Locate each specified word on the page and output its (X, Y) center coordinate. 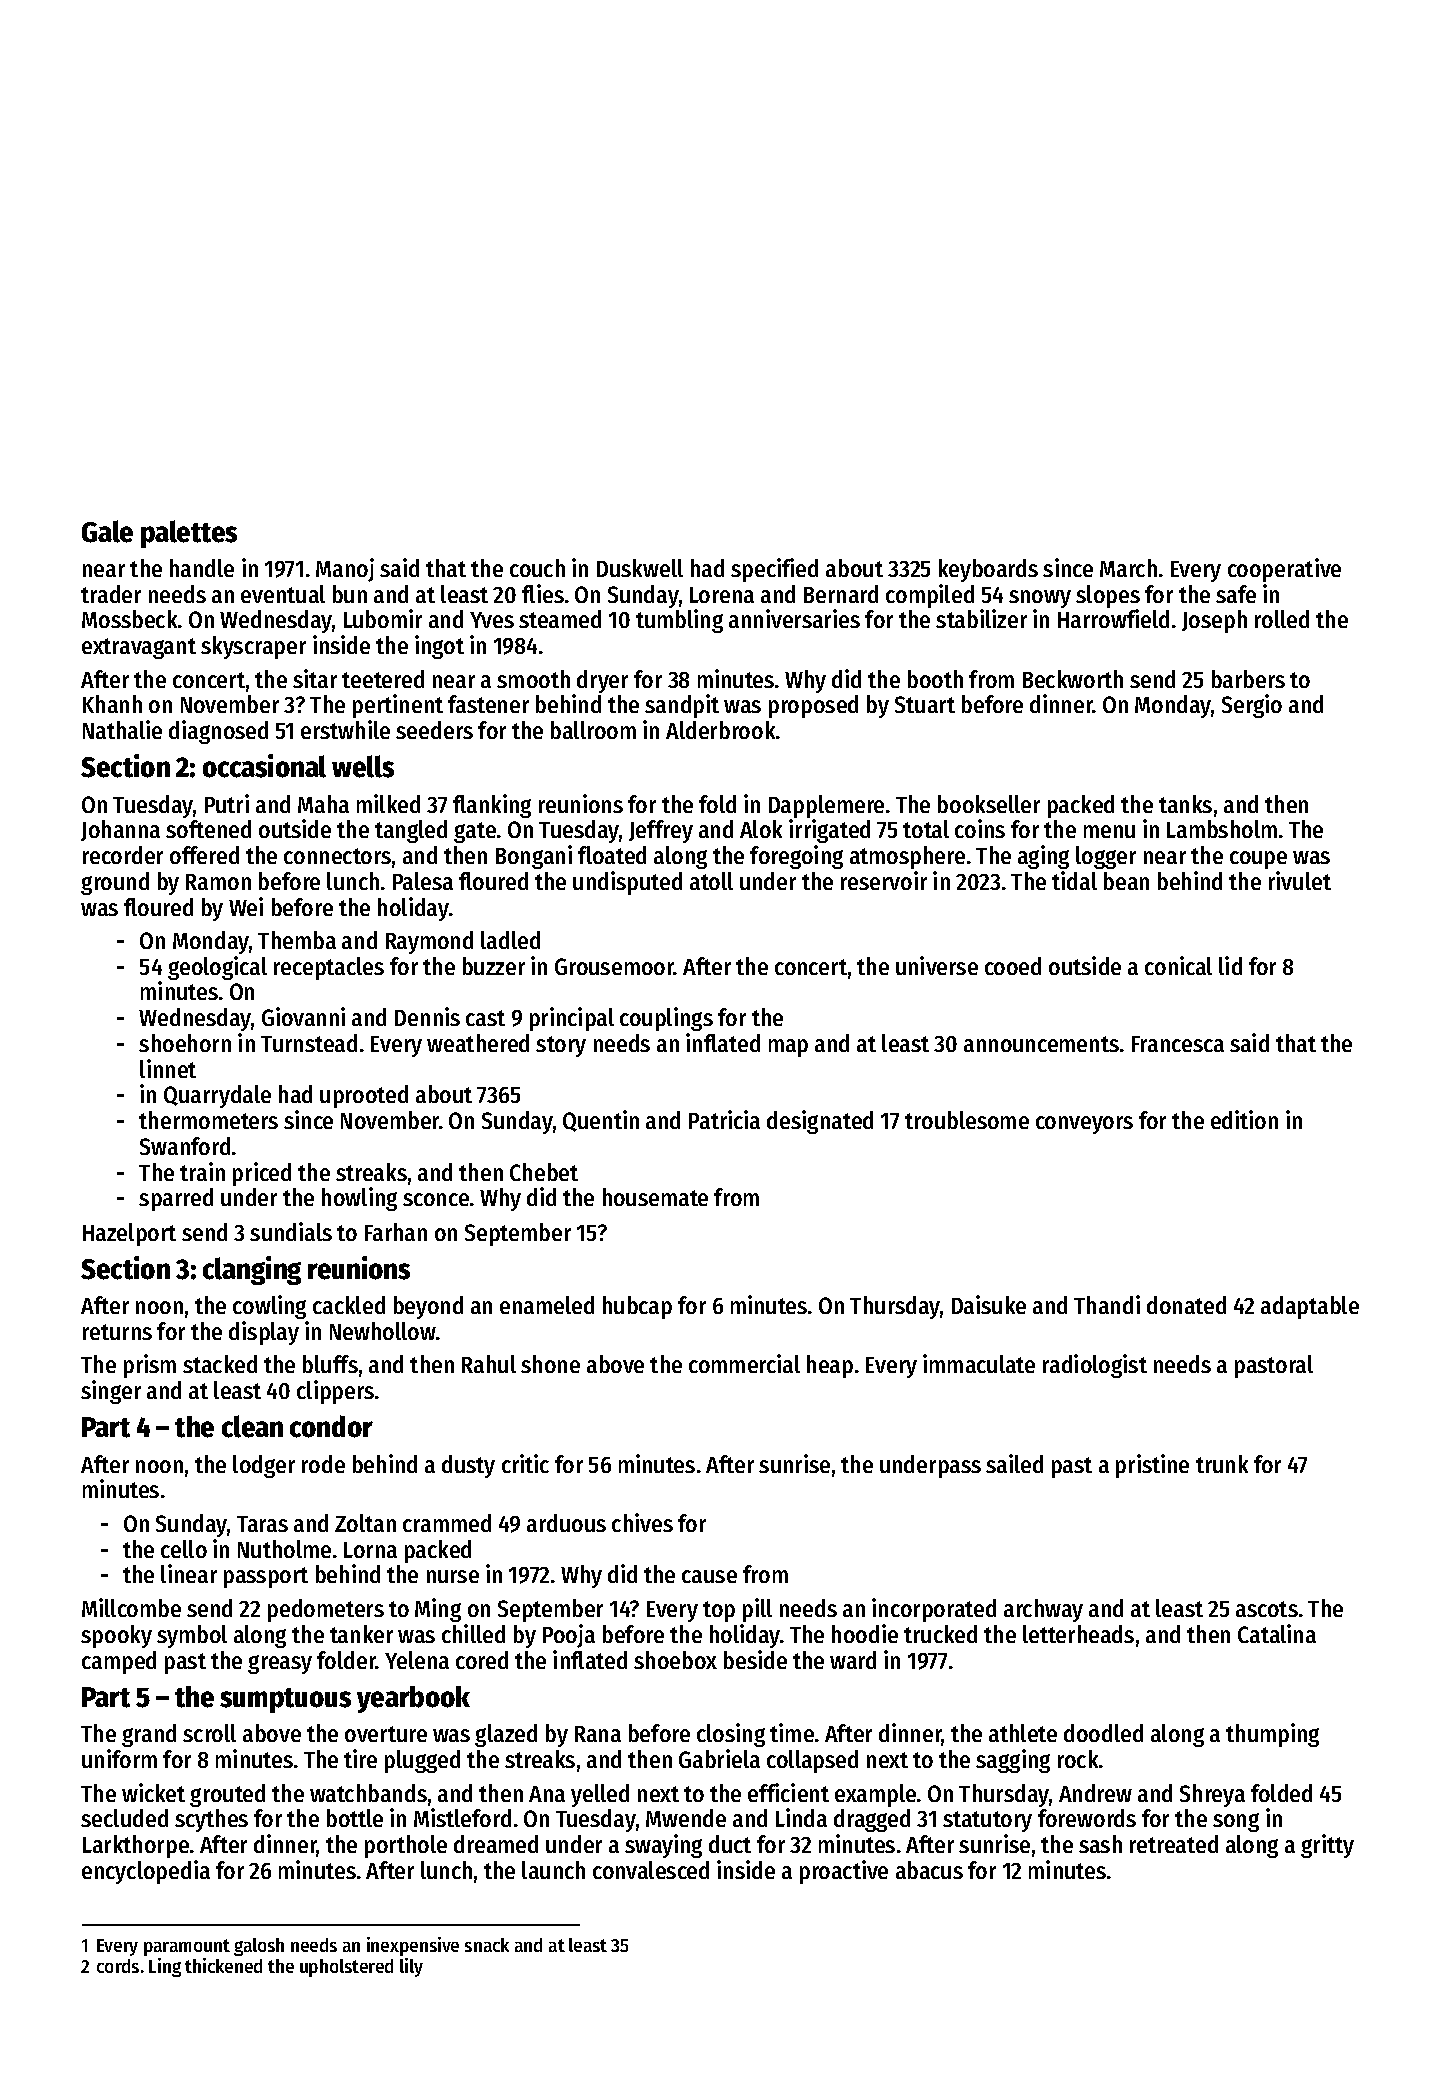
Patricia (724, 1119)
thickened (223, 1965)
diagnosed (218, 732)
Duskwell (640, 568)
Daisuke (989, 1304)
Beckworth (1073, 679)
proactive (844, 1872)
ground (115, 883)
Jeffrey (661, 831)
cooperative (1284, 570)
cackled (349, 1305)
